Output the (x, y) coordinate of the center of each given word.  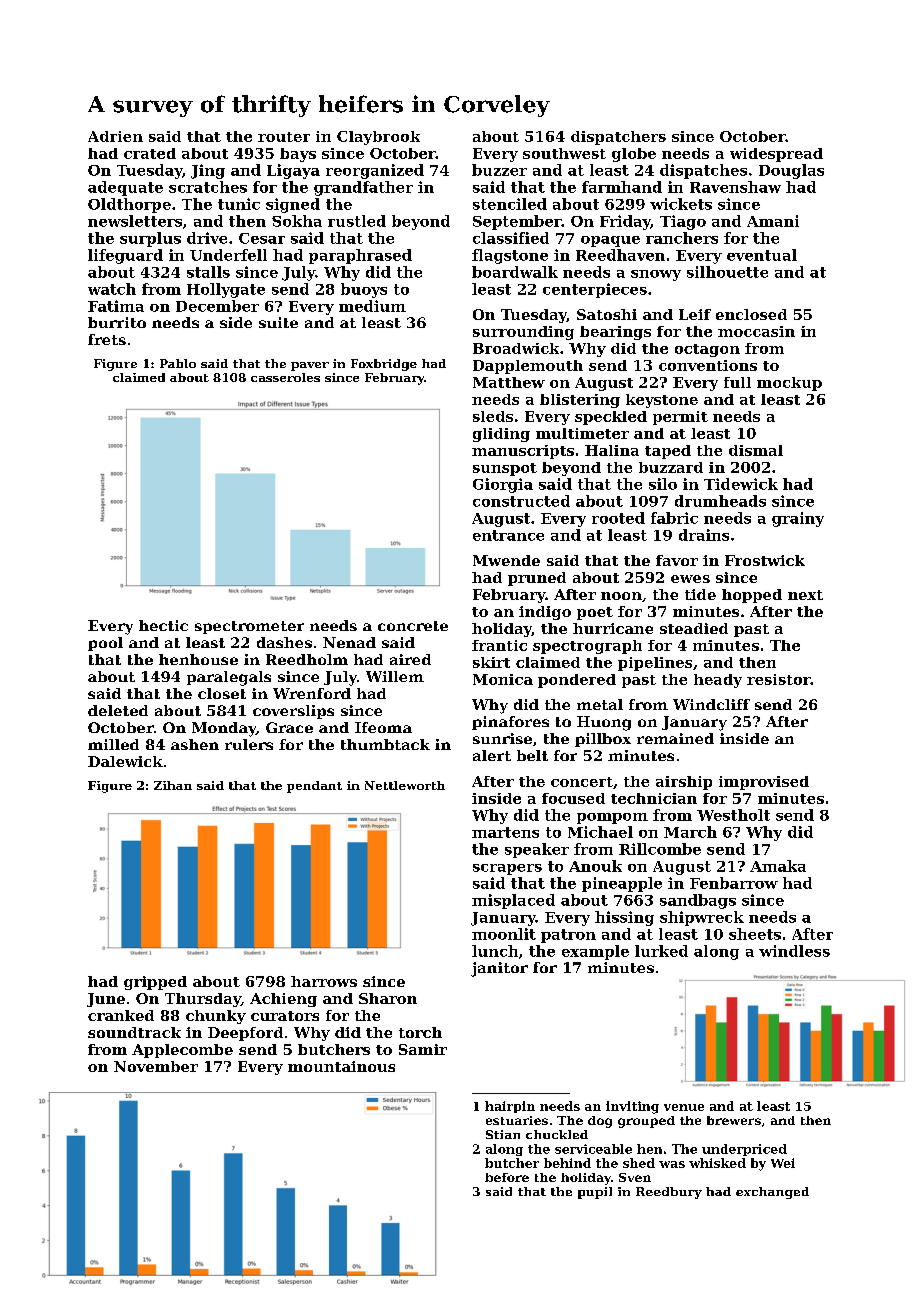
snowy (656, 275)
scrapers (507, 869)
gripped (155, 983)
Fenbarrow (734, 883)
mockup (789, 384)
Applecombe (182, 1051)
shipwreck (702, 918)
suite (278, 322)
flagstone (510, 256)
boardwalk (515, 272)
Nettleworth (405, 785)
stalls (208, 272)
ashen (195, 744)
